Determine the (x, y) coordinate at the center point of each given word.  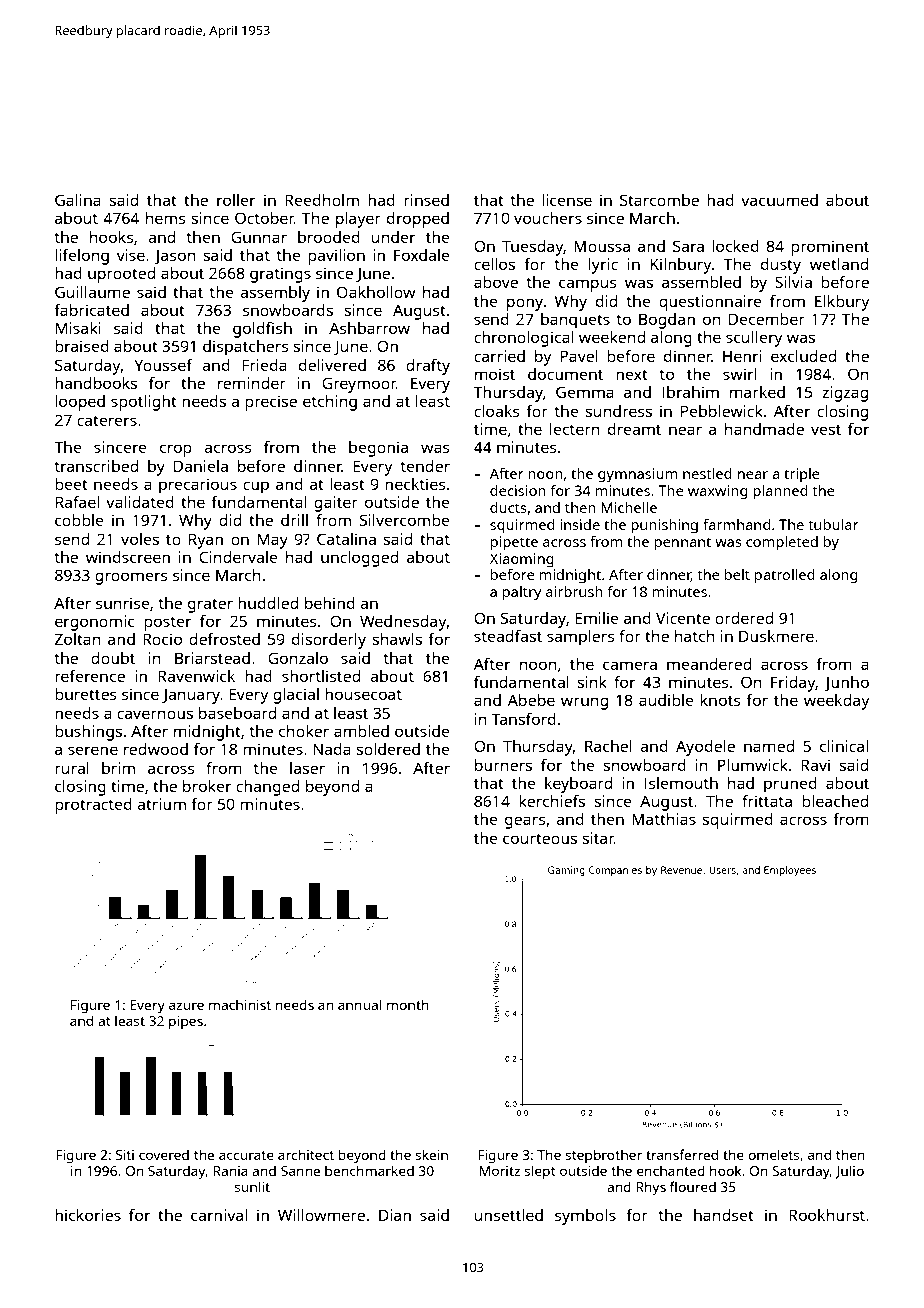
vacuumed (779, 200)
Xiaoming (522, 560)
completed (782, 543)
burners (503, 765)
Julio (849, 1172)
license (567, 200)
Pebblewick (722, 411)
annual (360, 1004)
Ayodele (705, 748)
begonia (378, 449)
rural (72, 768)
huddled (268, 603)
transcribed (96, 466)
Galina (78, 200)
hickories (88, 1215)
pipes (186, 1022)
